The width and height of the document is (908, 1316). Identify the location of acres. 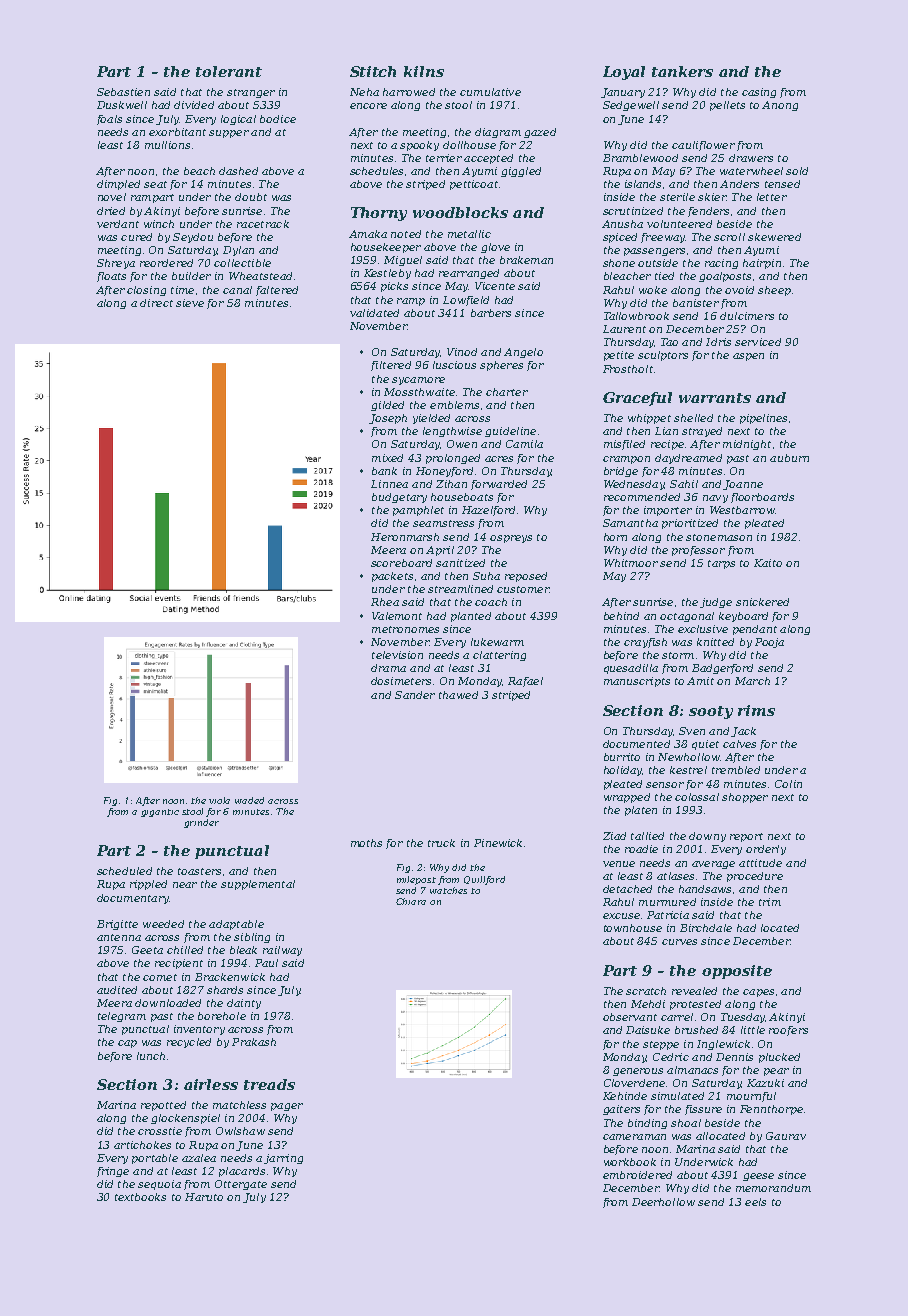
(499, 459).
